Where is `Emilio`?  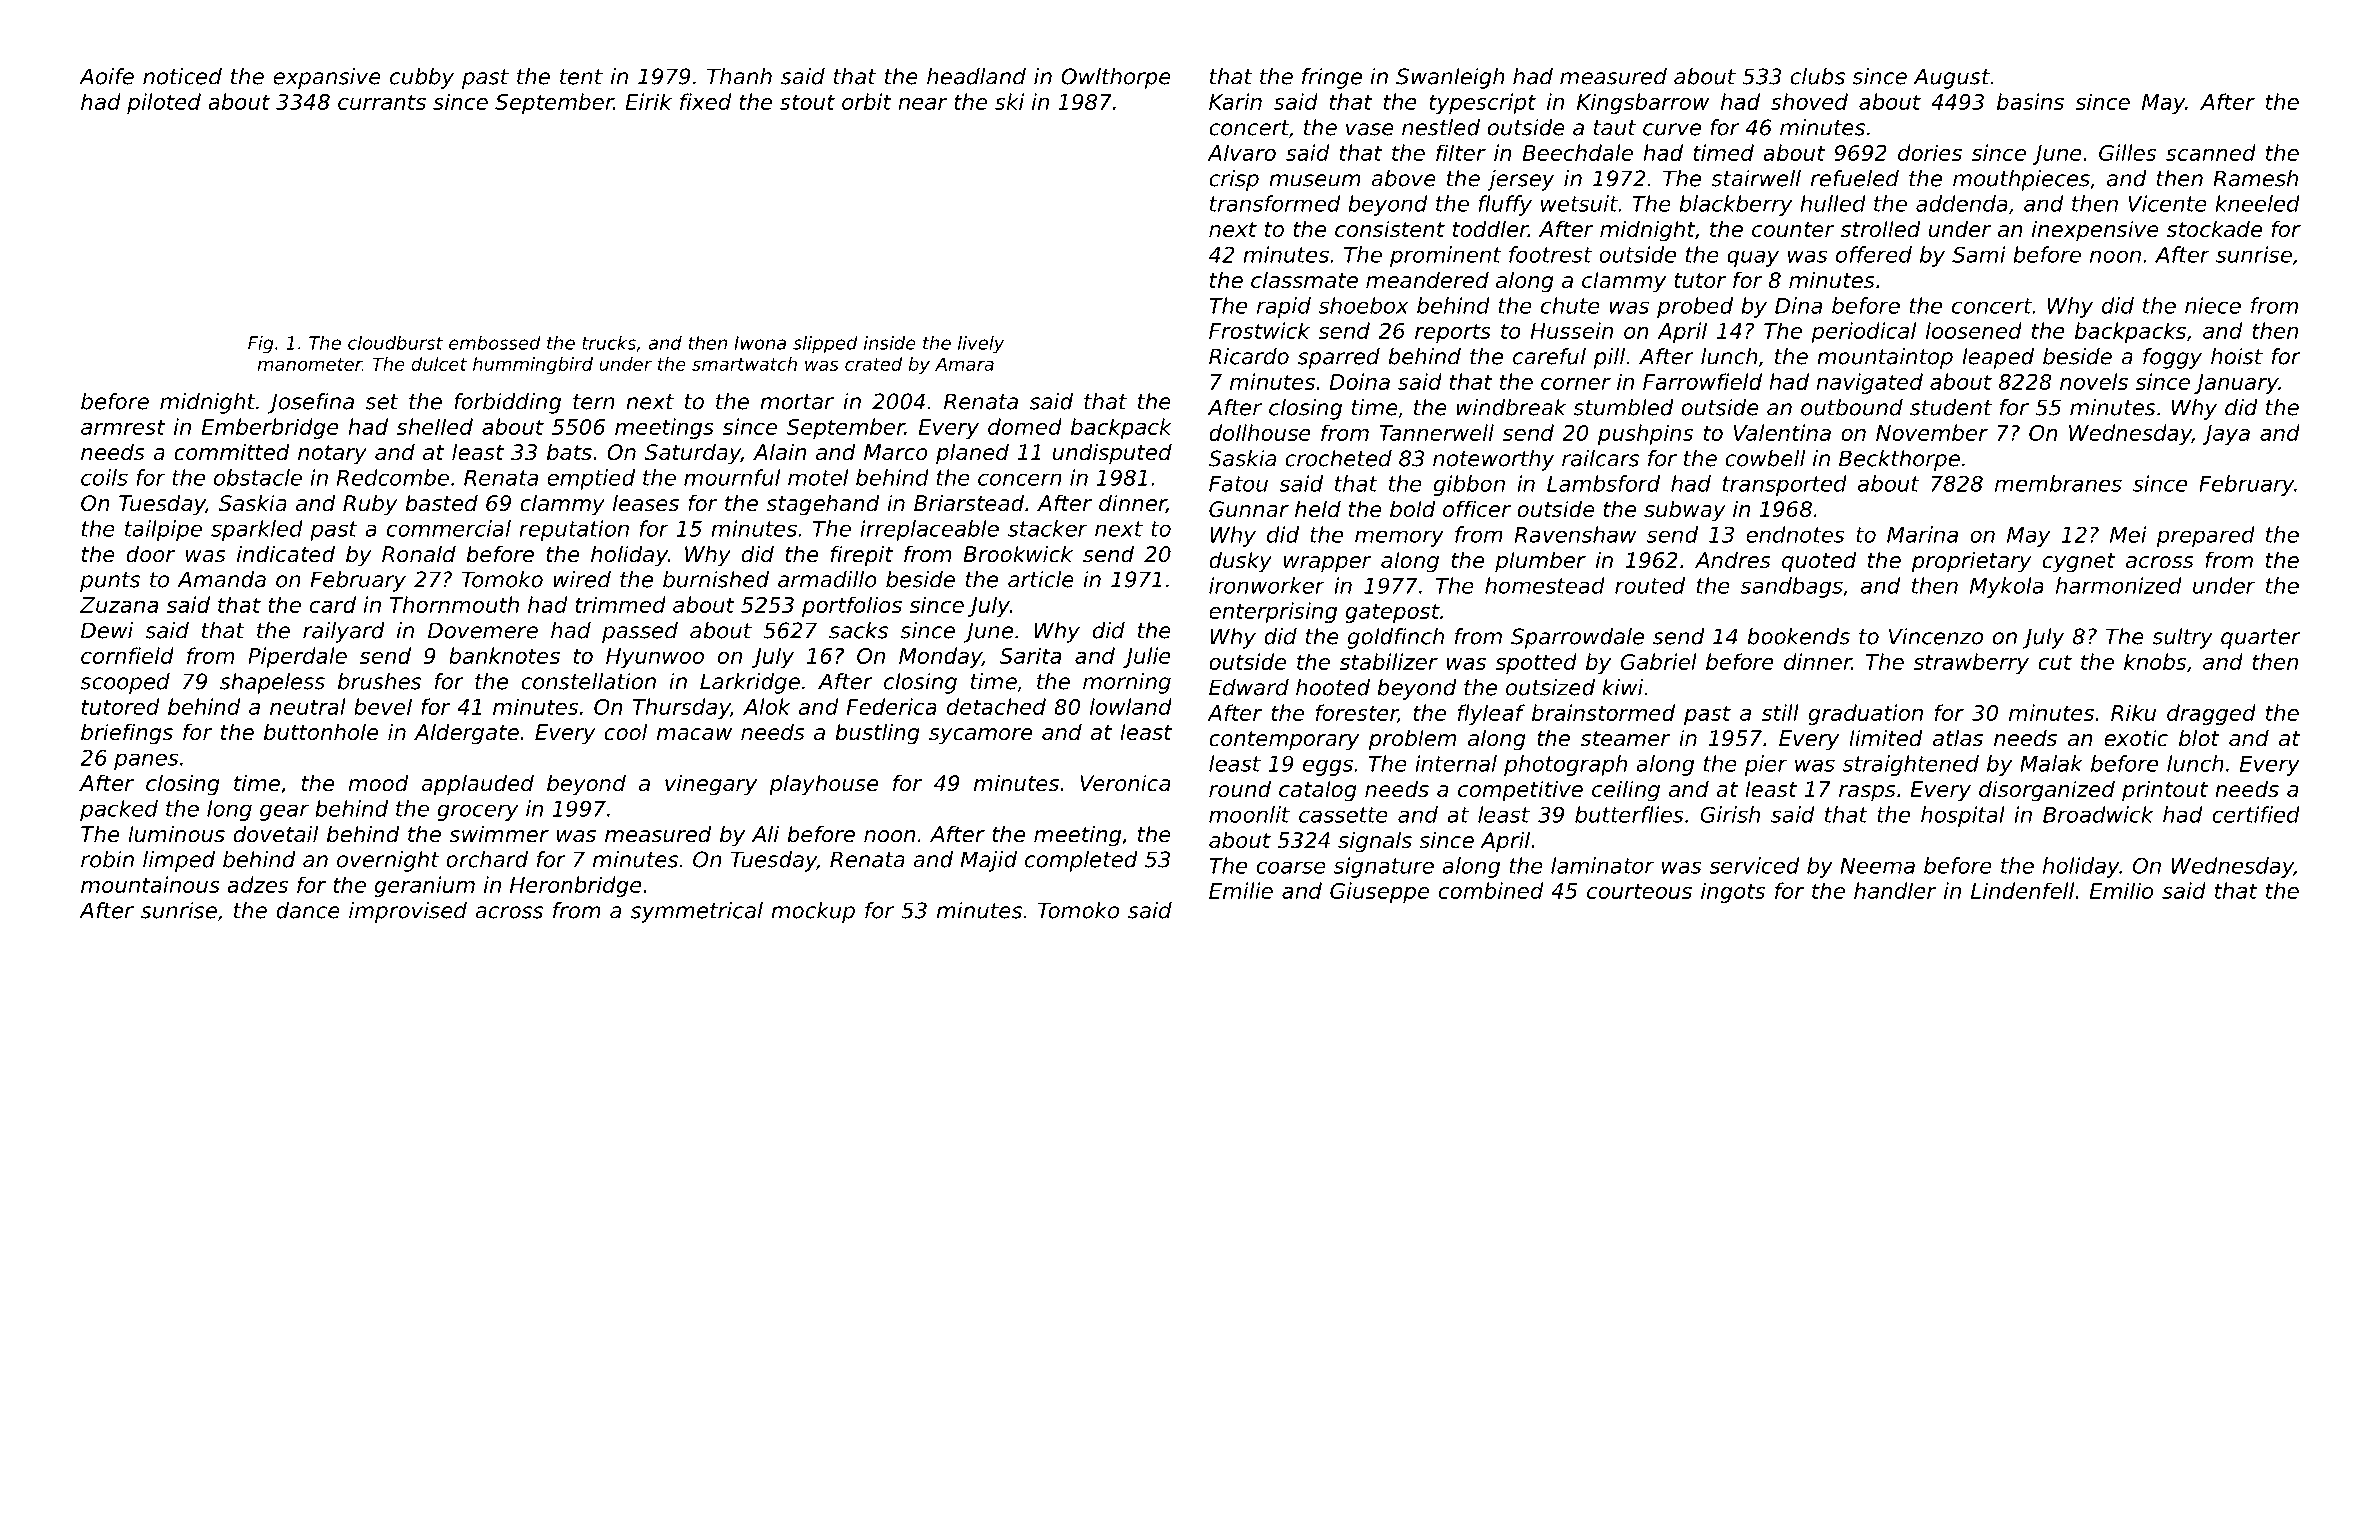 Emilio is located at coordinates (2121, 890).
